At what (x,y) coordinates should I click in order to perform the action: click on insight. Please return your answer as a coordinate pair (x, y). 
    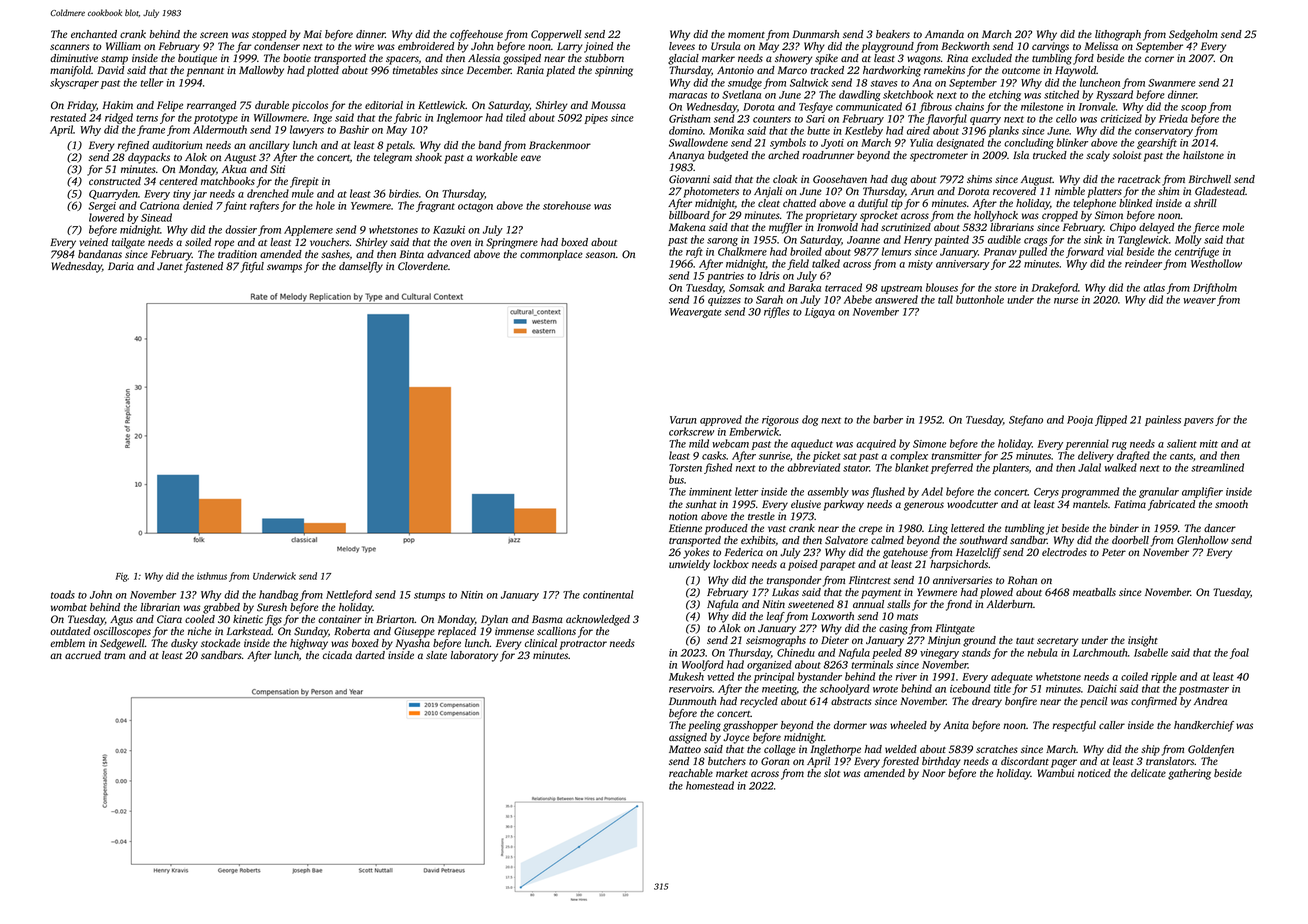
    Looking at the image, I should click on (1143, 641).
